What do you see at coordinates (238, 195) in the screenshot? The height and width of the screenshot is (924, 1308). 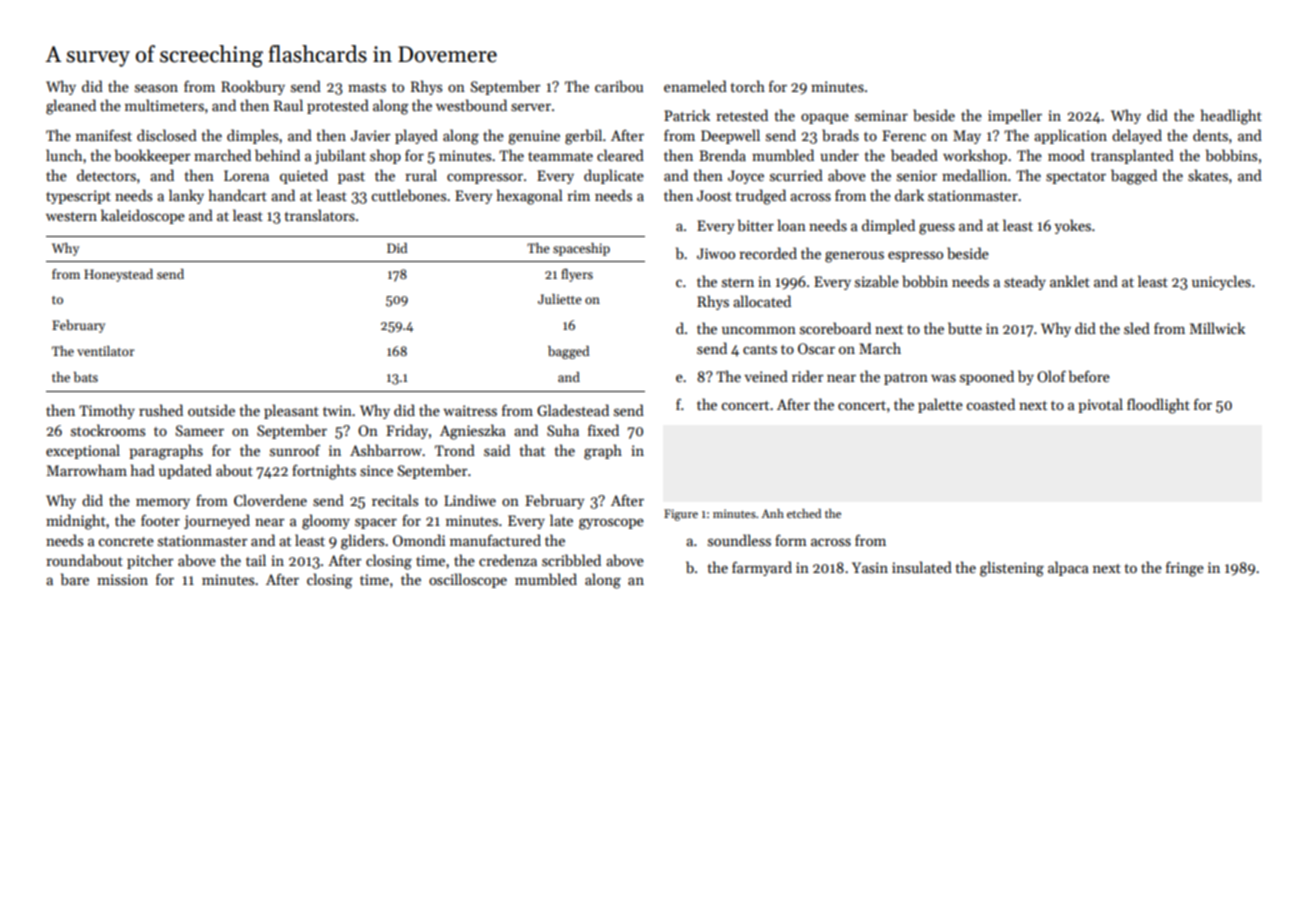 I see `handcart` at bounding box center [238, 195].
